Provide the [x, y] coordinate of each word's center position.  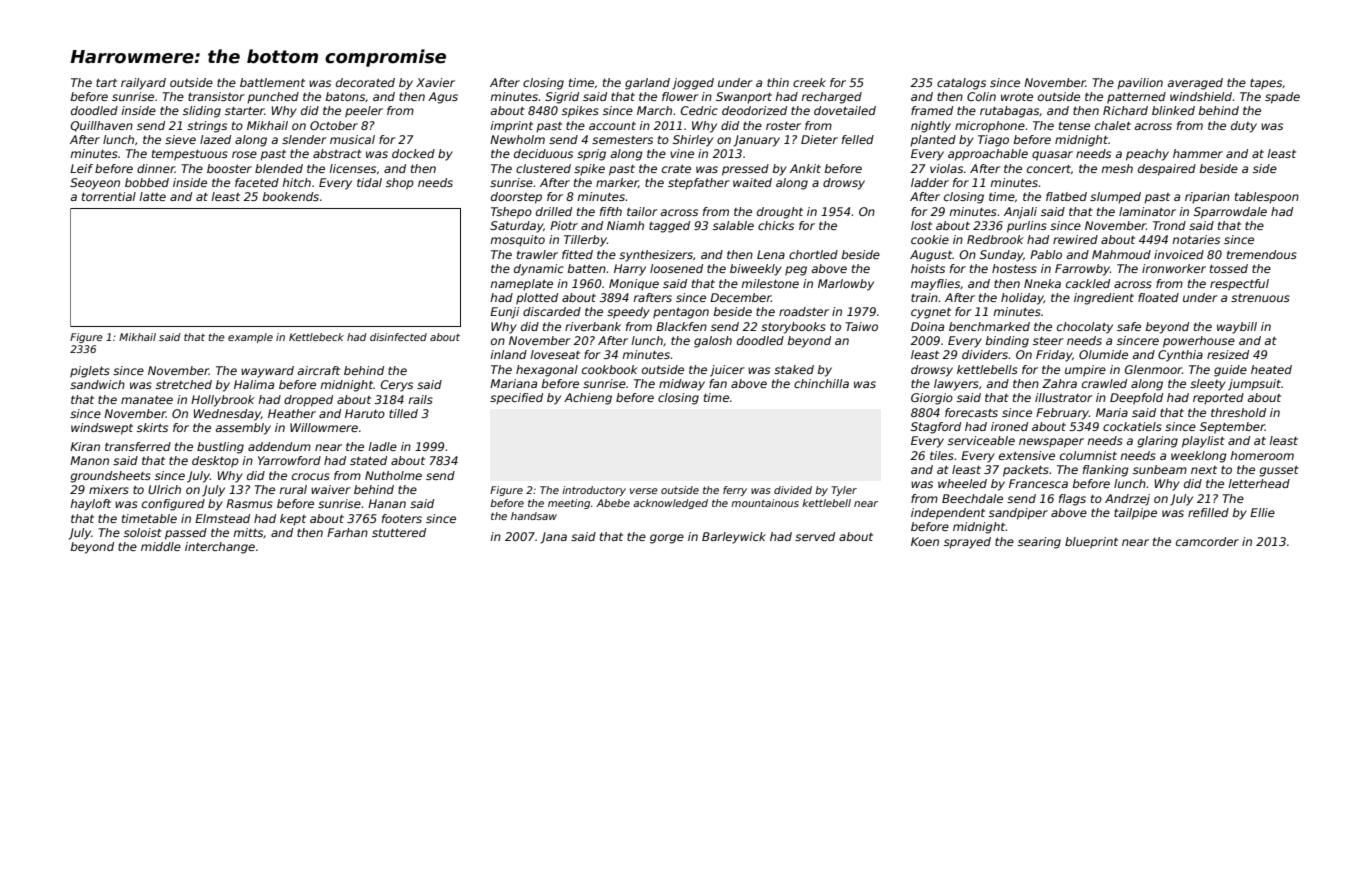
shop [400, 184]
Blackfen [681, 326]
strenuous [1260, 298]
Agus [443, 98]
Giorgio [932, 399]
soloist [143, 532]
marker [617, 183]
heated [1271, 369]
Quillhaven [101, 126]
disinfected [398, 337]
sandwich [97, 384]
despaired [1167, 170]
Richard [1125, 110]
